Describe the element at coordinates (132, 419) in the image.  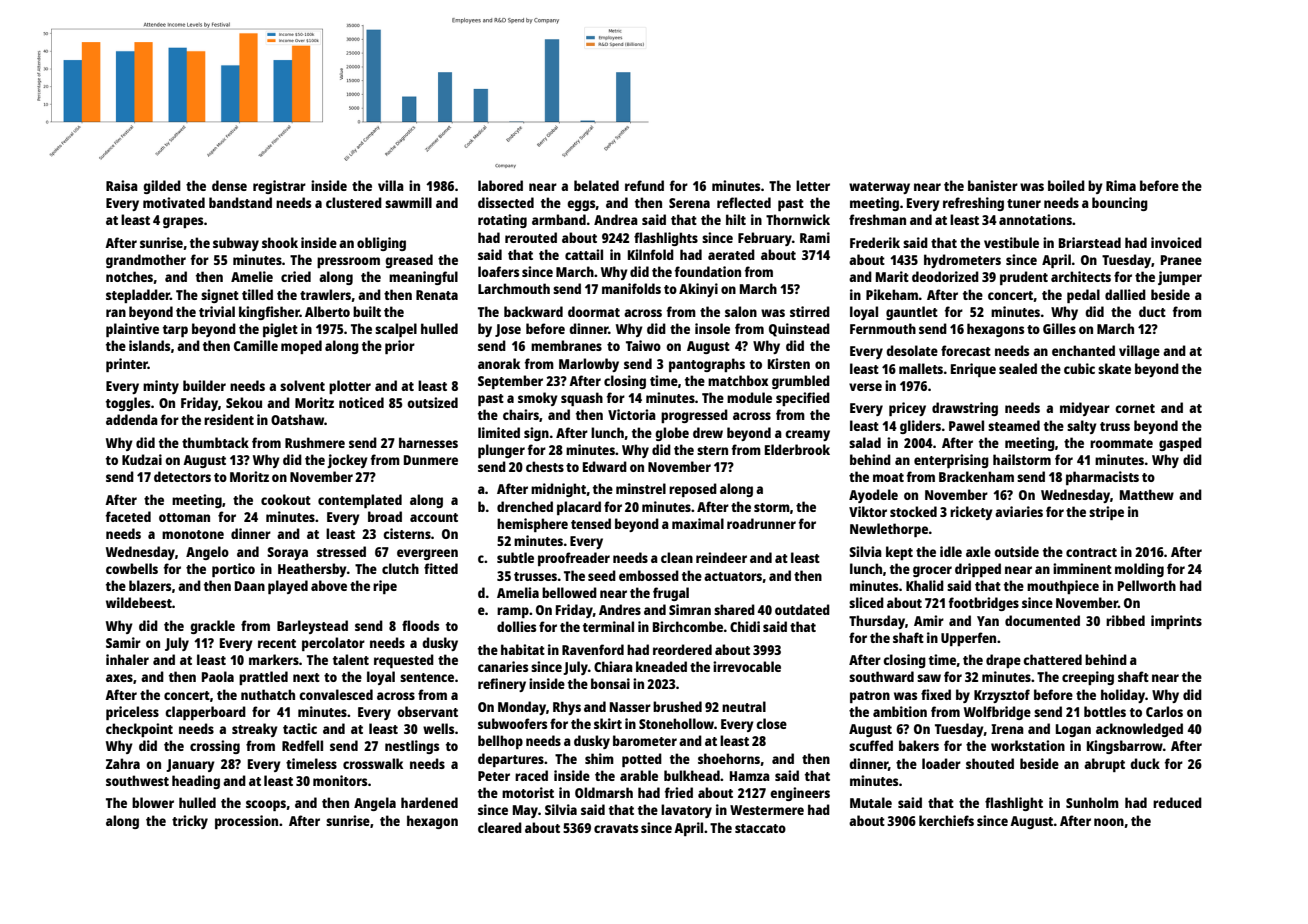
I see `addenda` at that location.
